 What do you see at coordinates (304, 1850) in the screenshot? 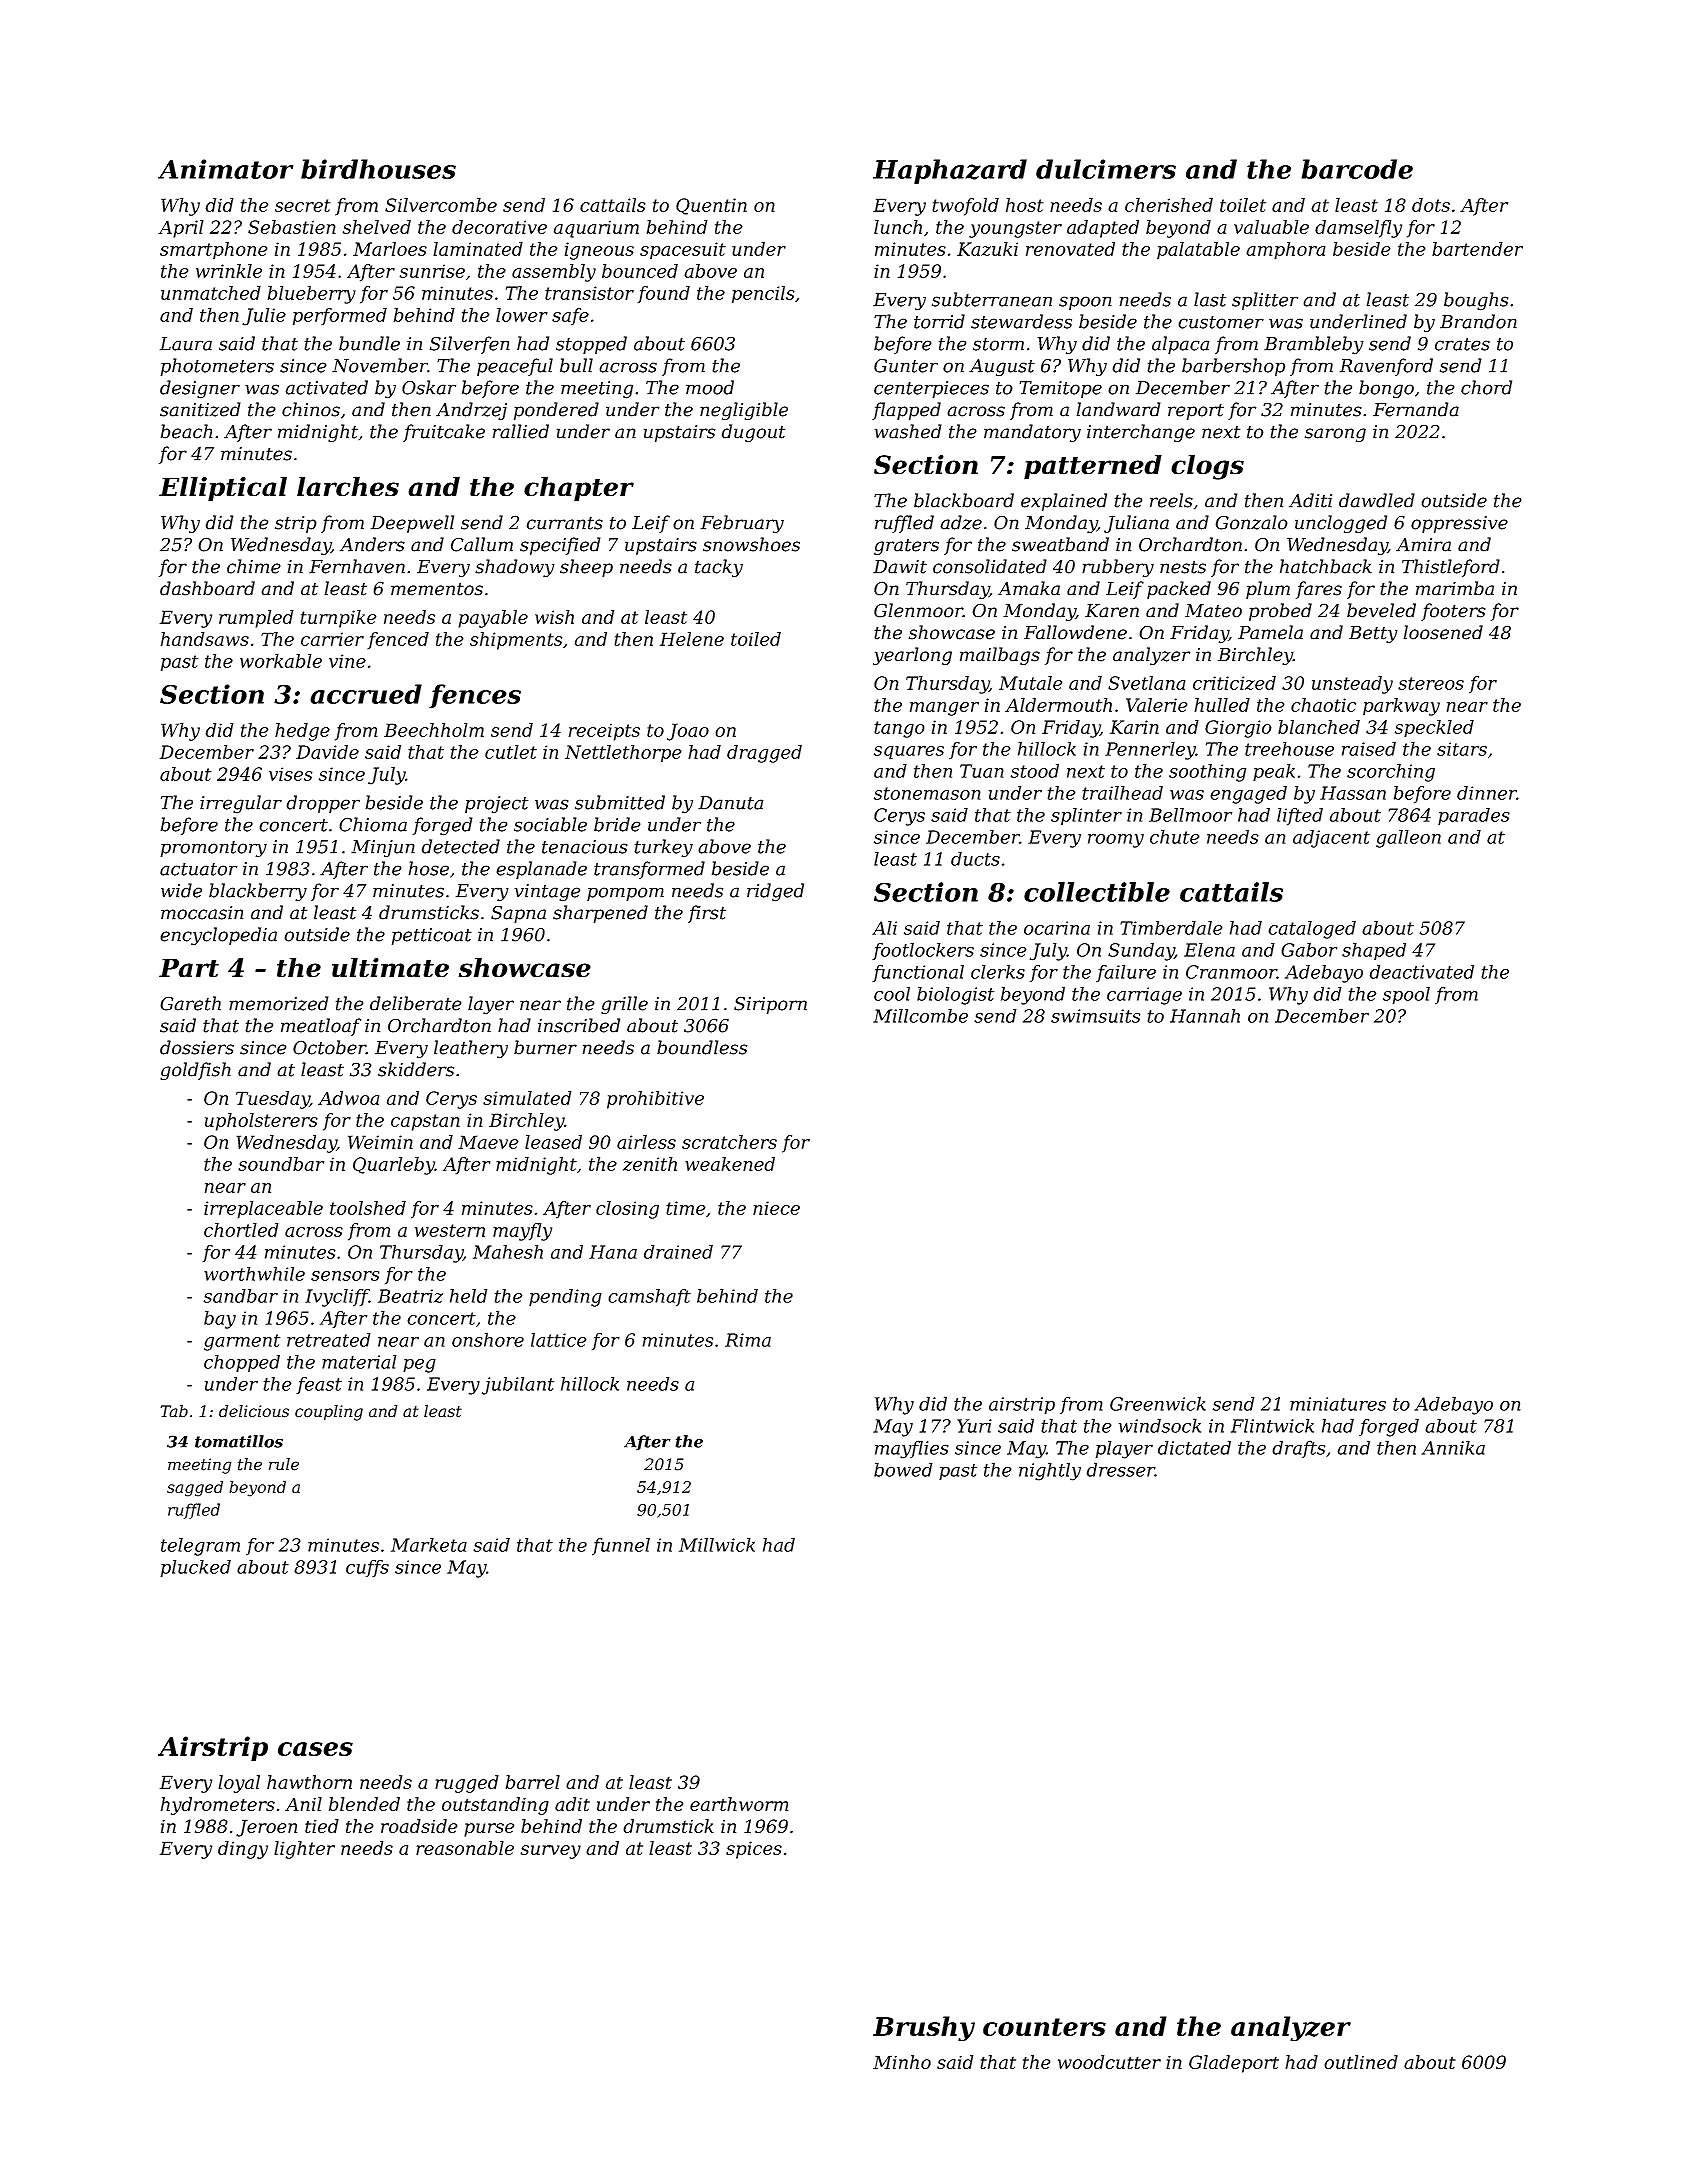
I see `lighter` at bounding box center [304, 1850].
